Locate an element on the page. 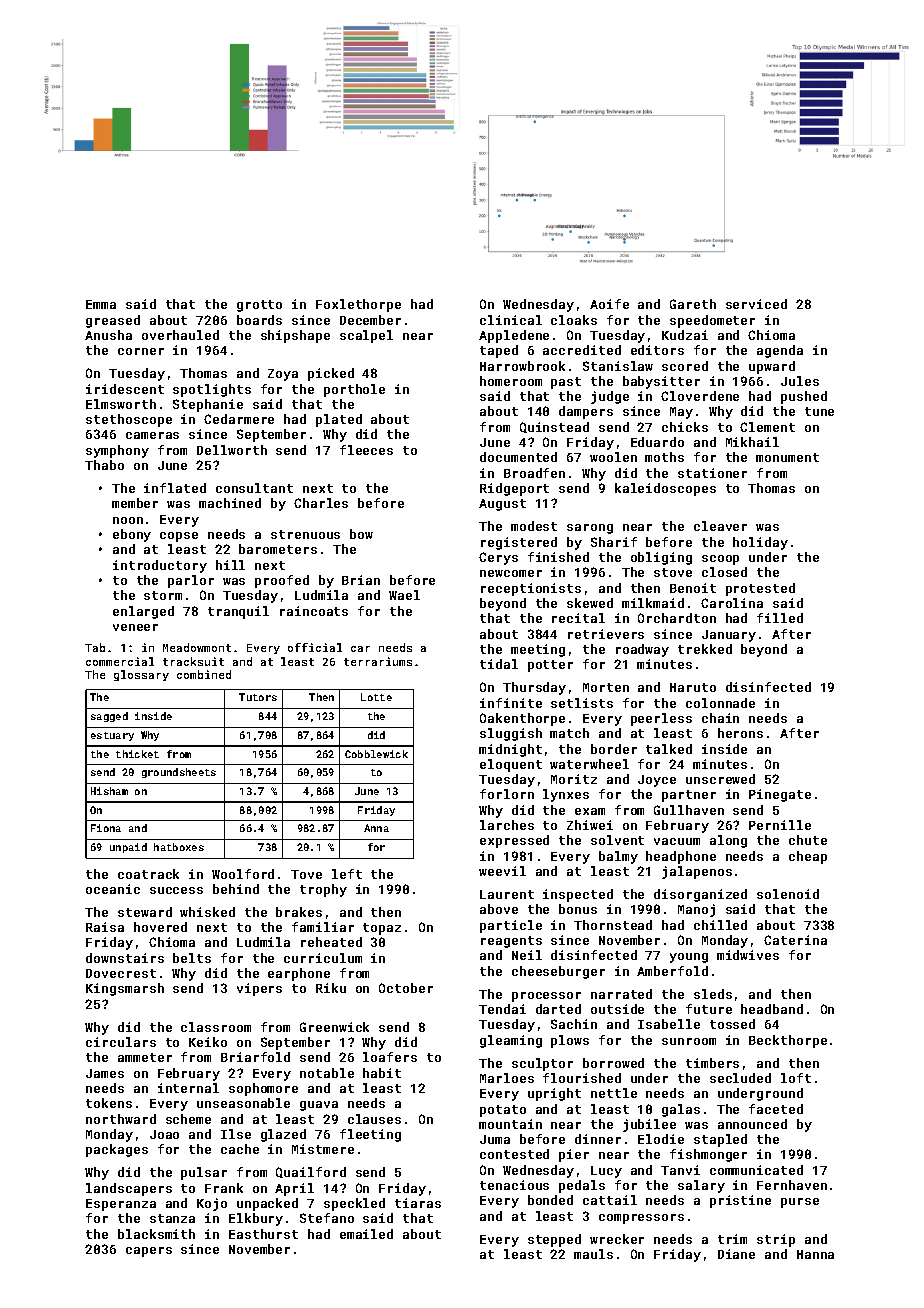  habit is located at coordinates (382, 1073).
